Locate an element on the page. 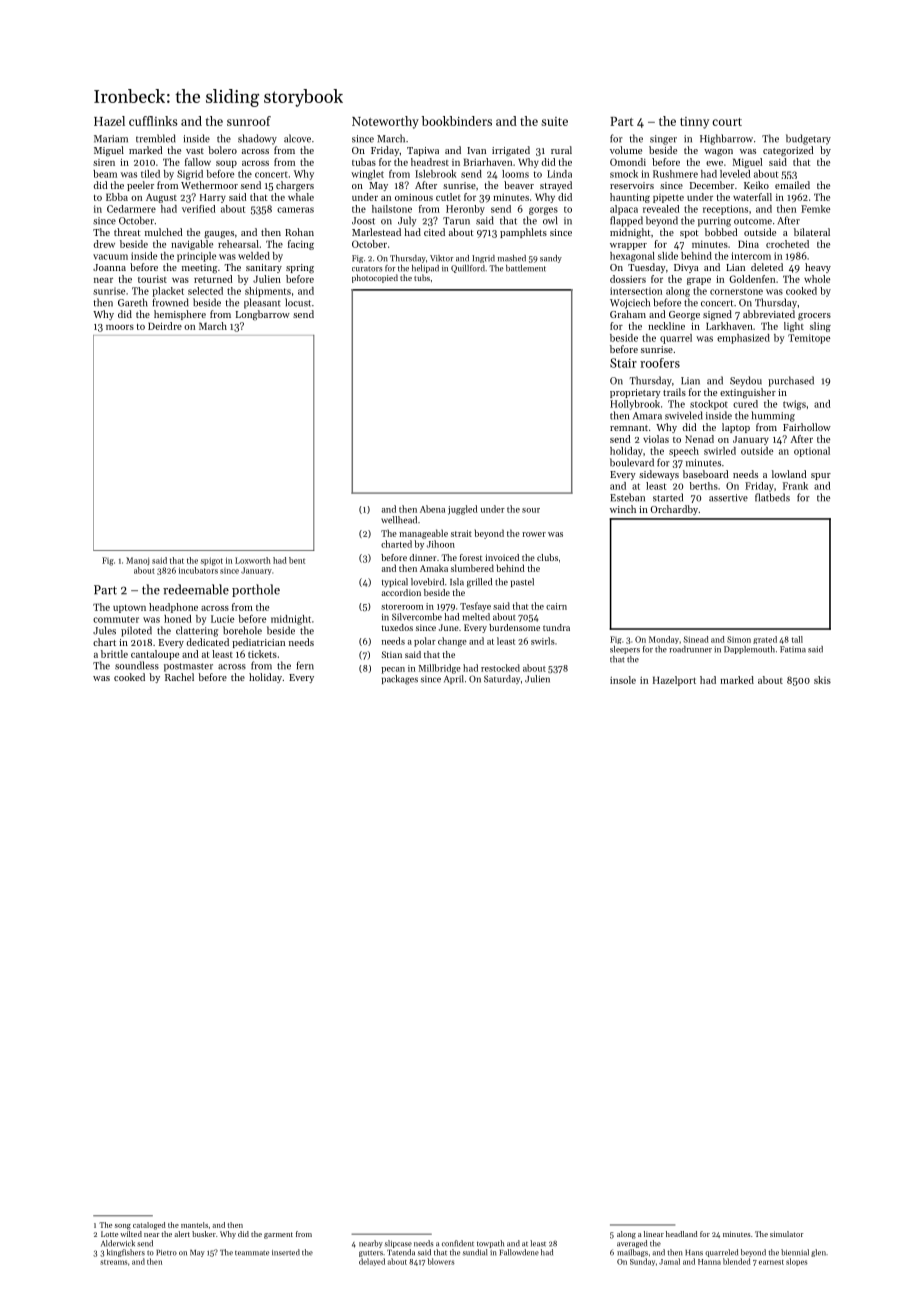 The width and height of the document is (924, 1308). skis is located at coordinates (822, 680).
